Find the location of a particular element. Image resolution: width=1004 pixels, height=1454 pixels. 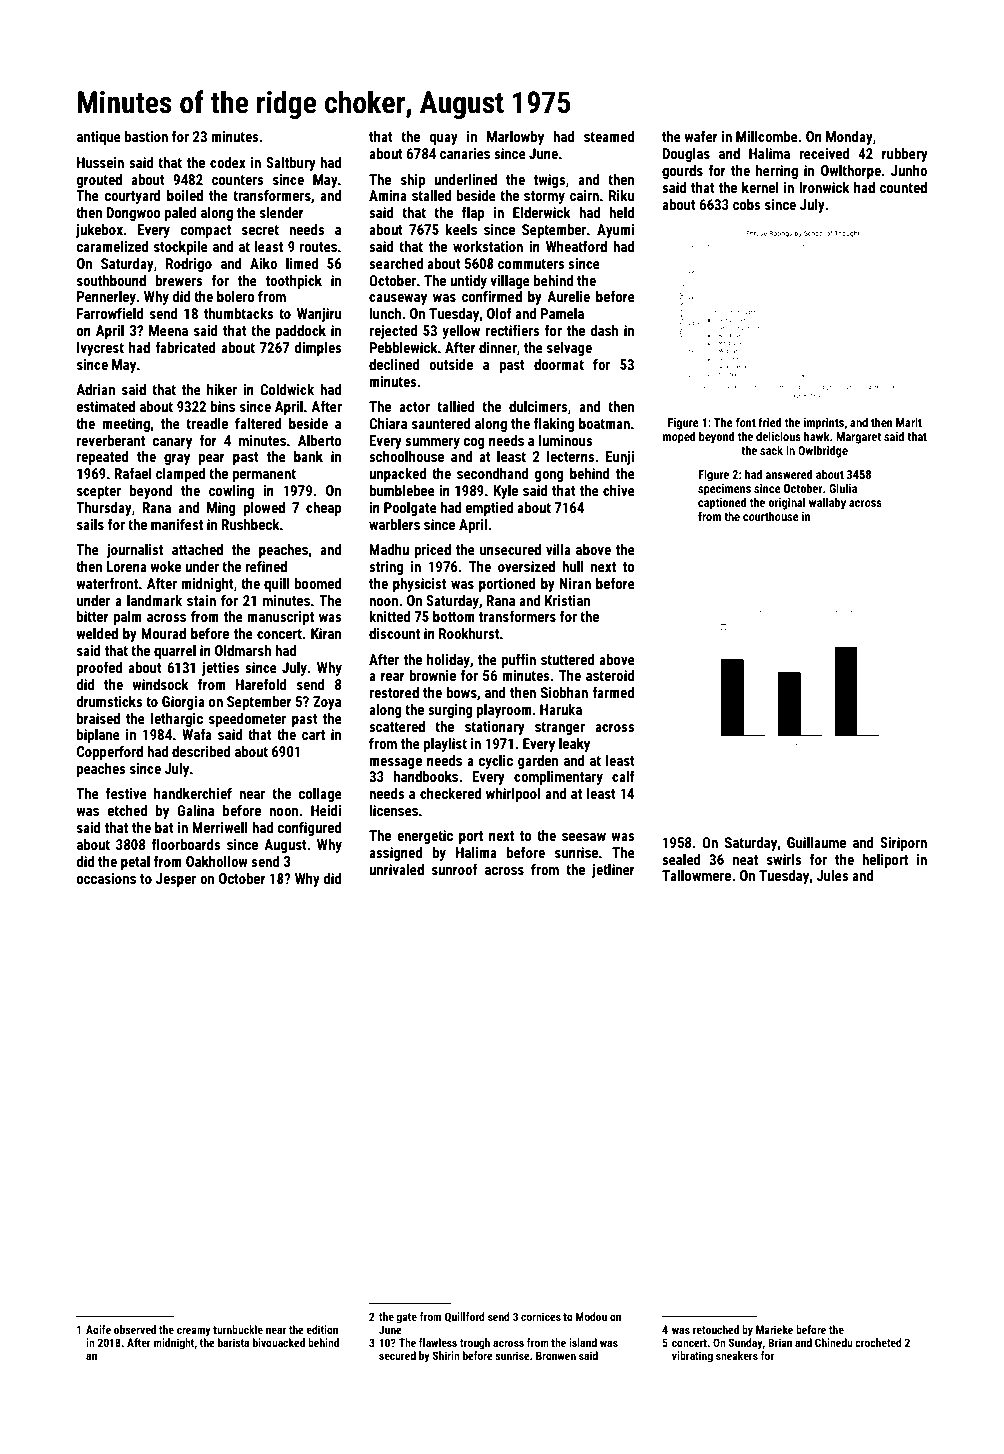

quay is located at coordinates (443, 139).
